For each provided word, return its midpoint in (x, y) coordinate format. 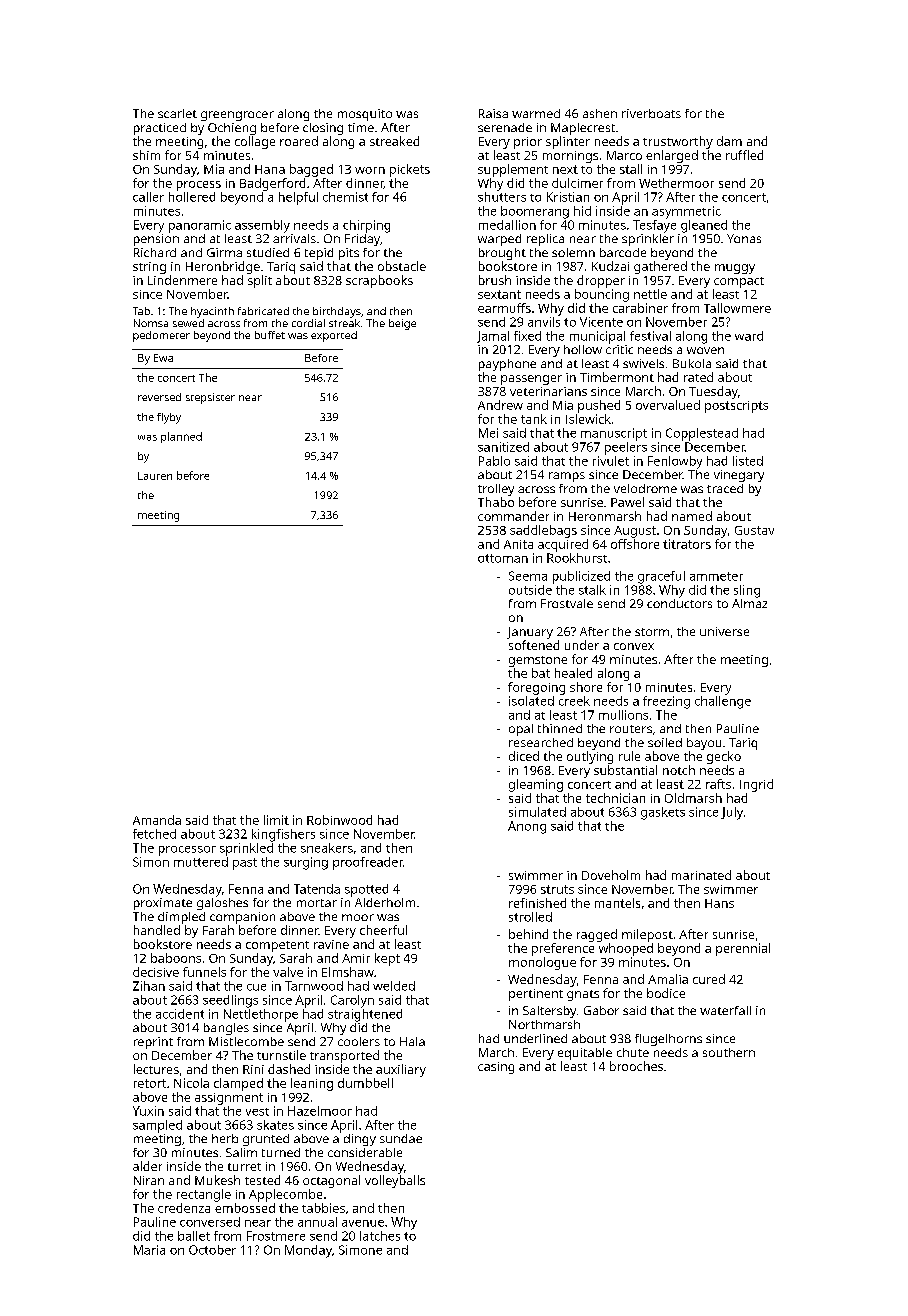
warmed (536, 113)
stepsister (210, 398)
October (212, 1250)
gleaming (536, 785)
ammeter (716, 576)
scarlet (177, 113)
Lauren (155, 476)
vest (257, 1112)
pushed (599, 406)
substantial (625, 770)
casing (496, 1068)
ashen (600, 113)
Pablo (494, 461)
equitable (585, 1054)
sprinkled (246, 849)
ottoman (503, 558)
